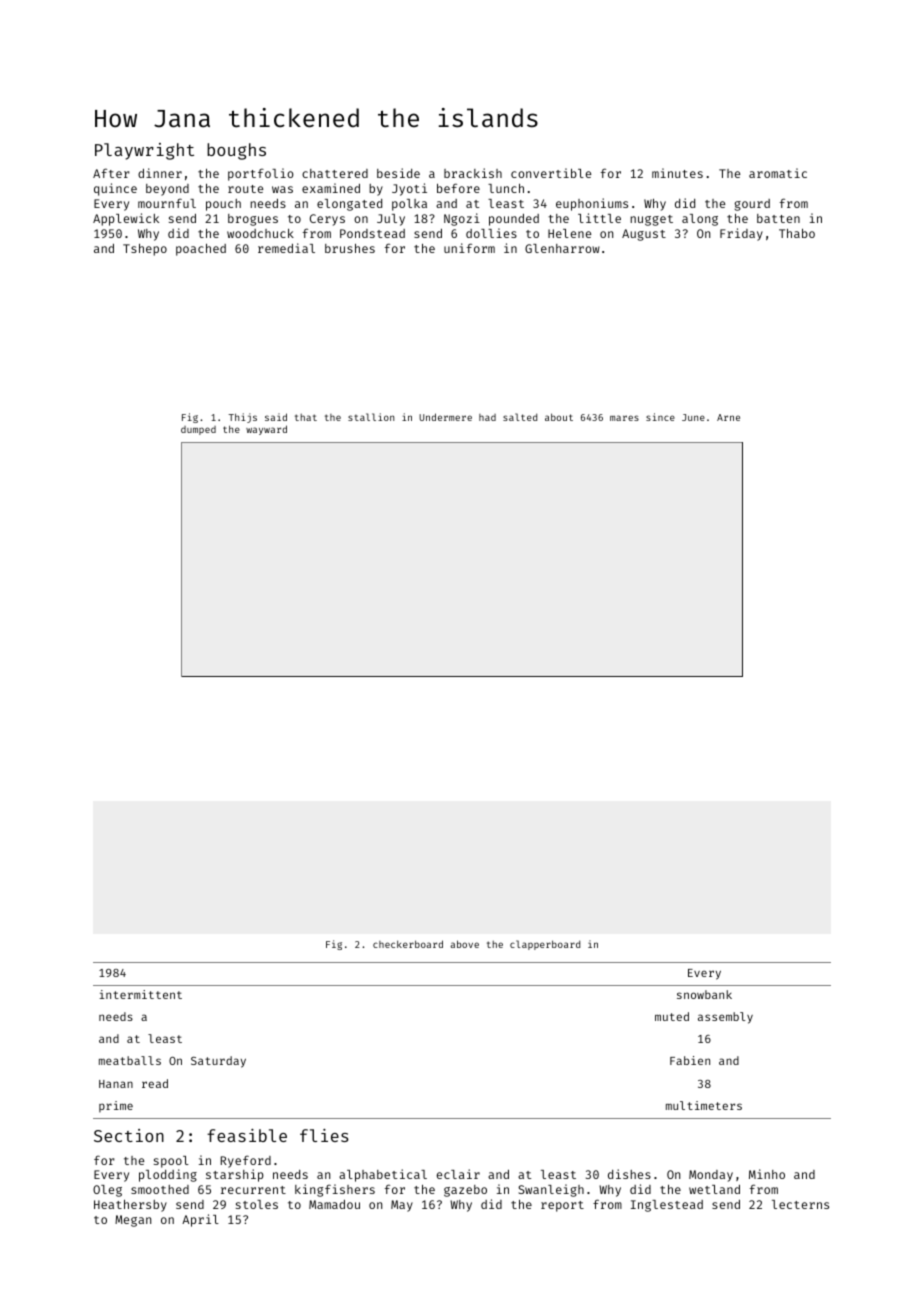  Describe the element at coordinates (728, 417) in the screenshot. I see `Arne` at that location.
